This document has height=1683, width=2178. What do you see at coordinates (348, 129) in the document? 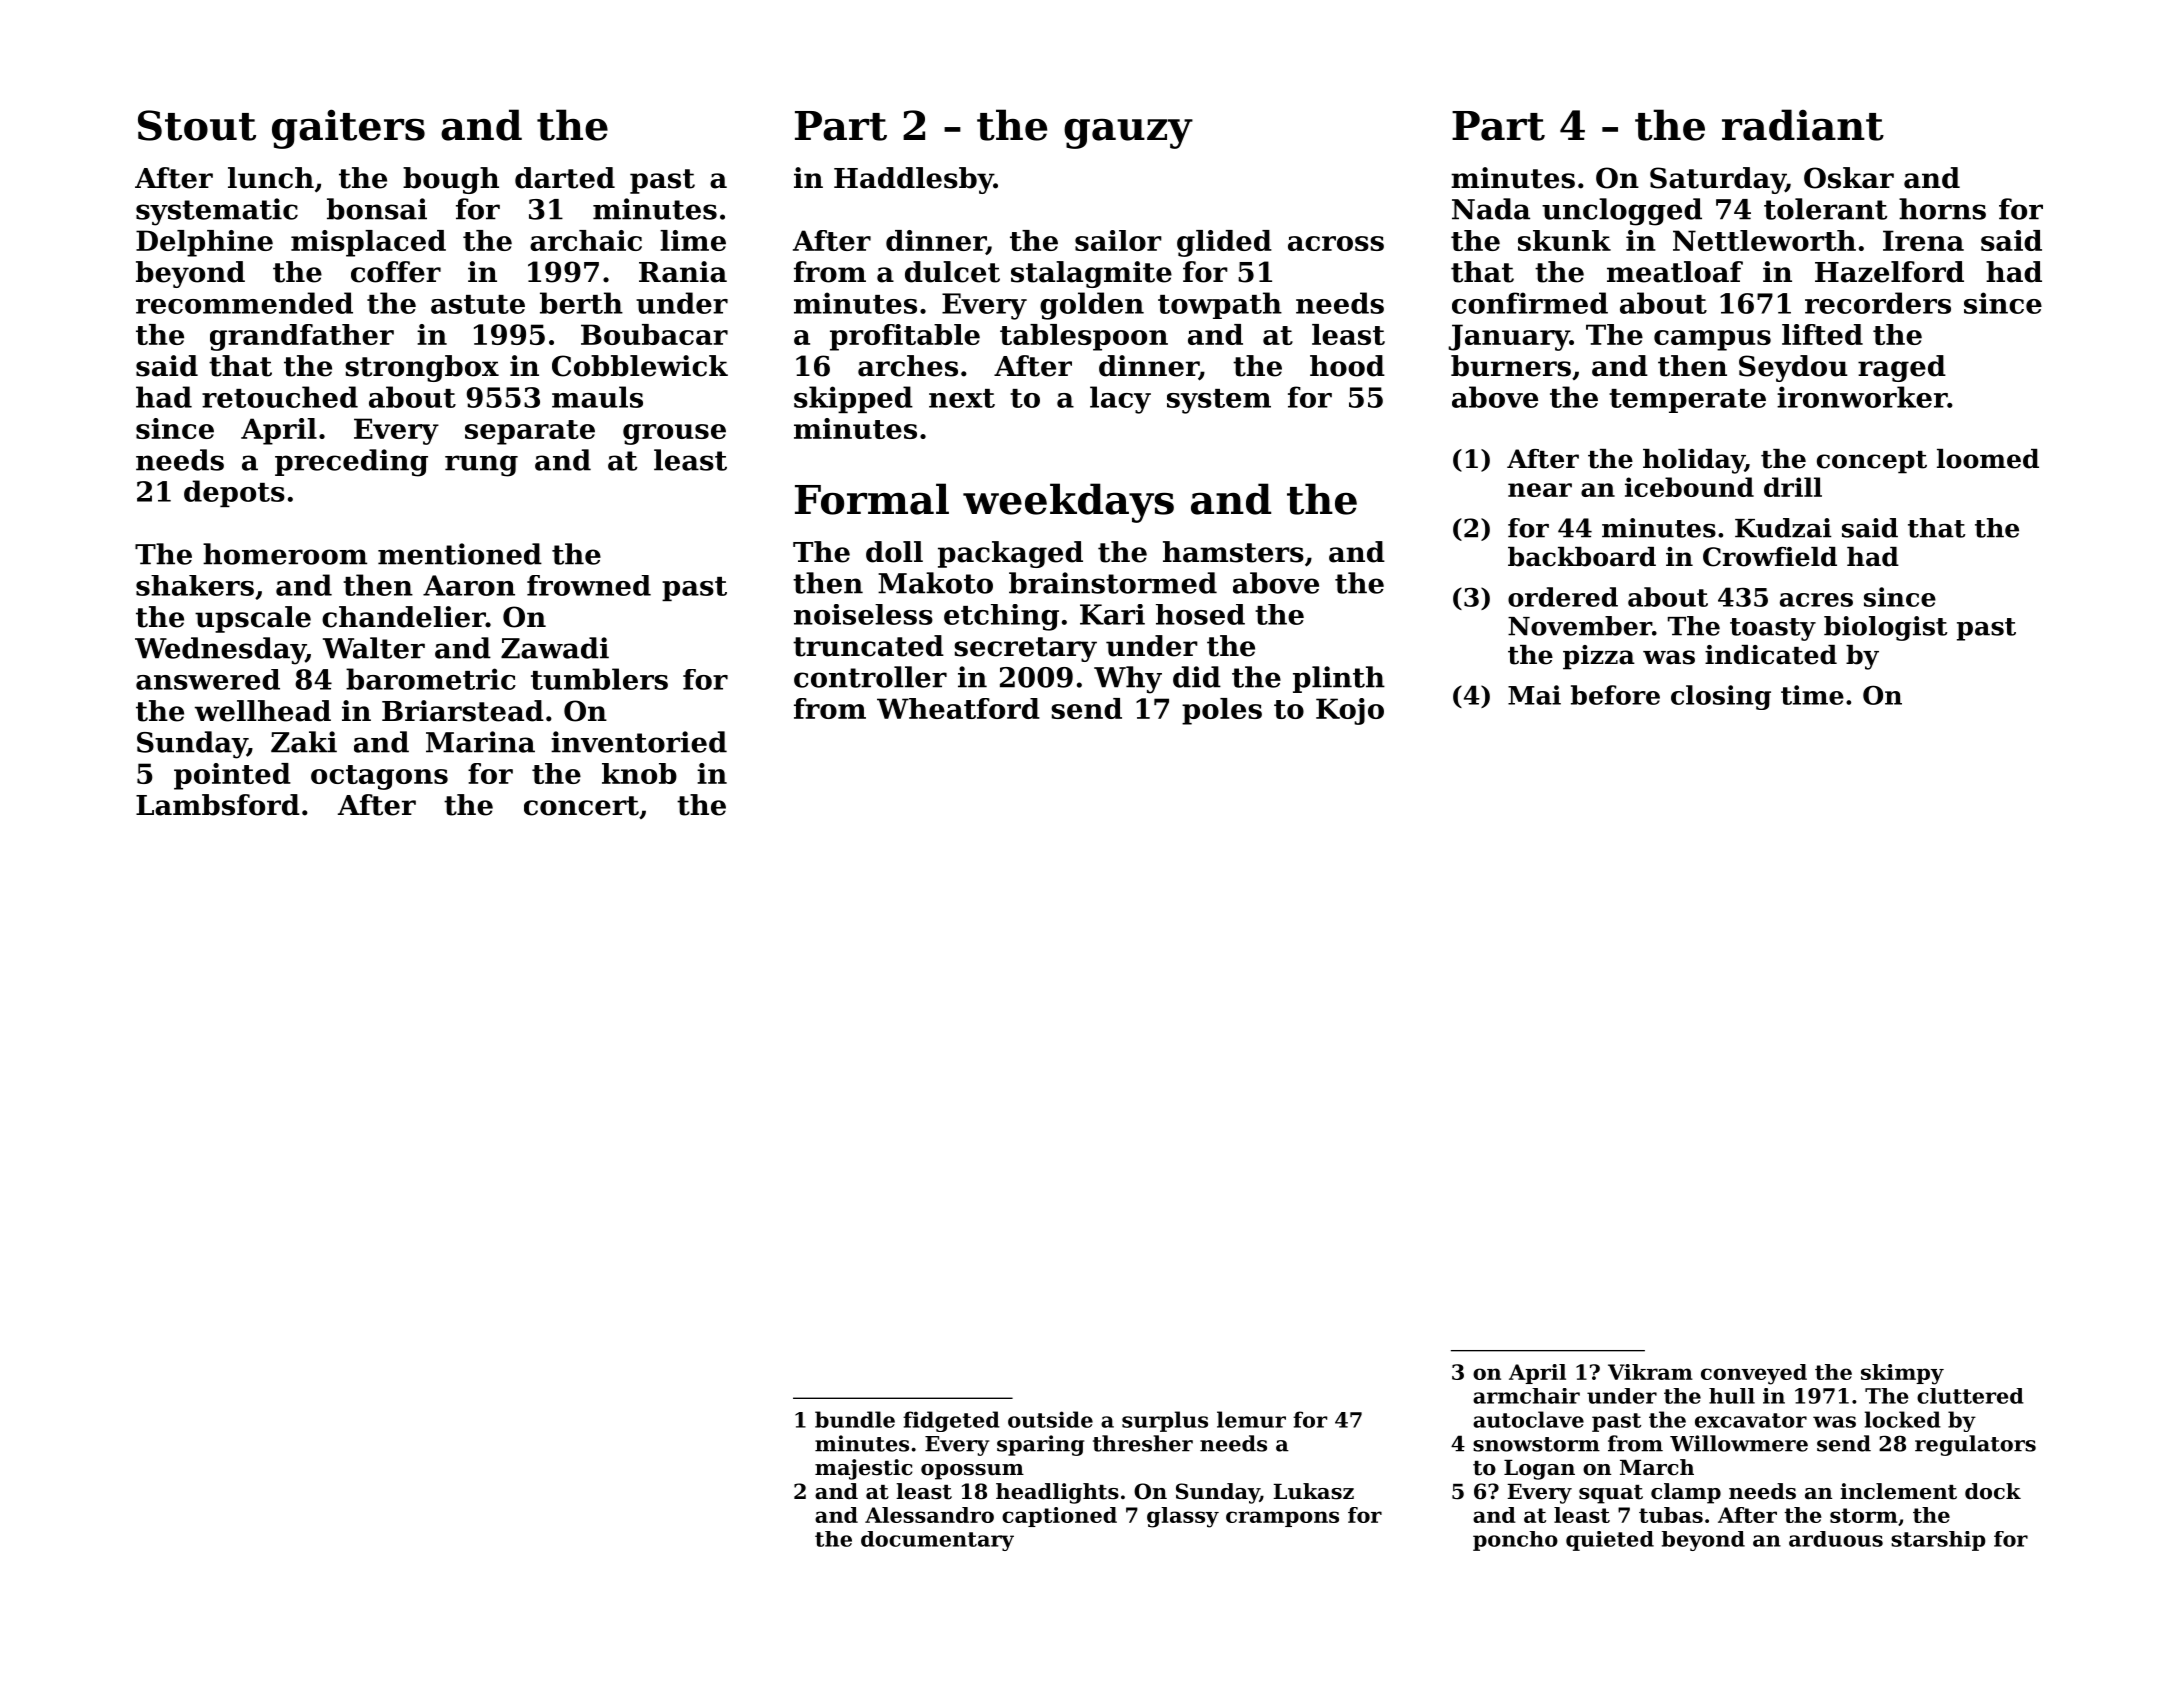
I see `gaiters` at bounding box center [348, 129].
